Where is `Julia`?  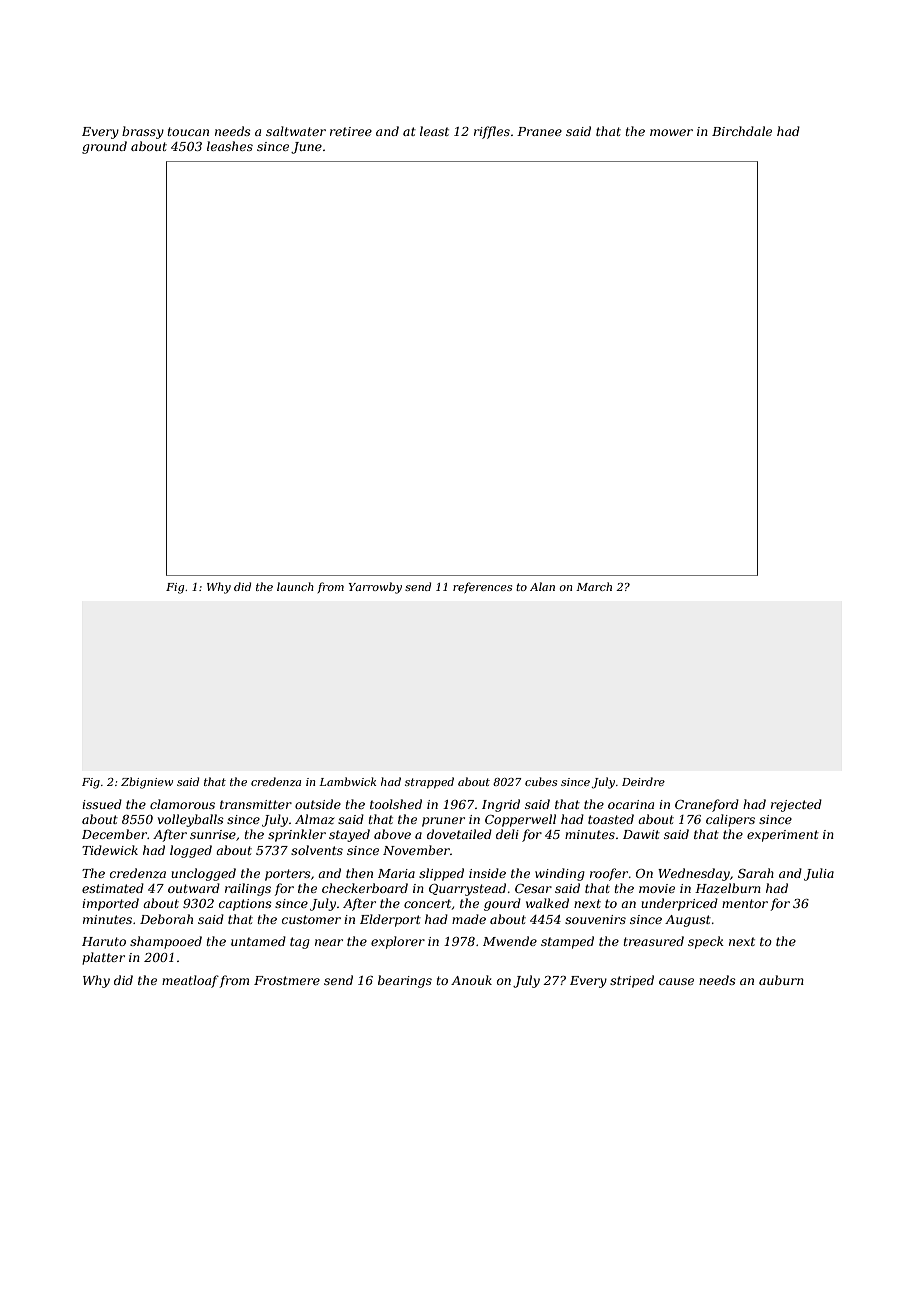
Julia is located at coordinates (819, 874).
